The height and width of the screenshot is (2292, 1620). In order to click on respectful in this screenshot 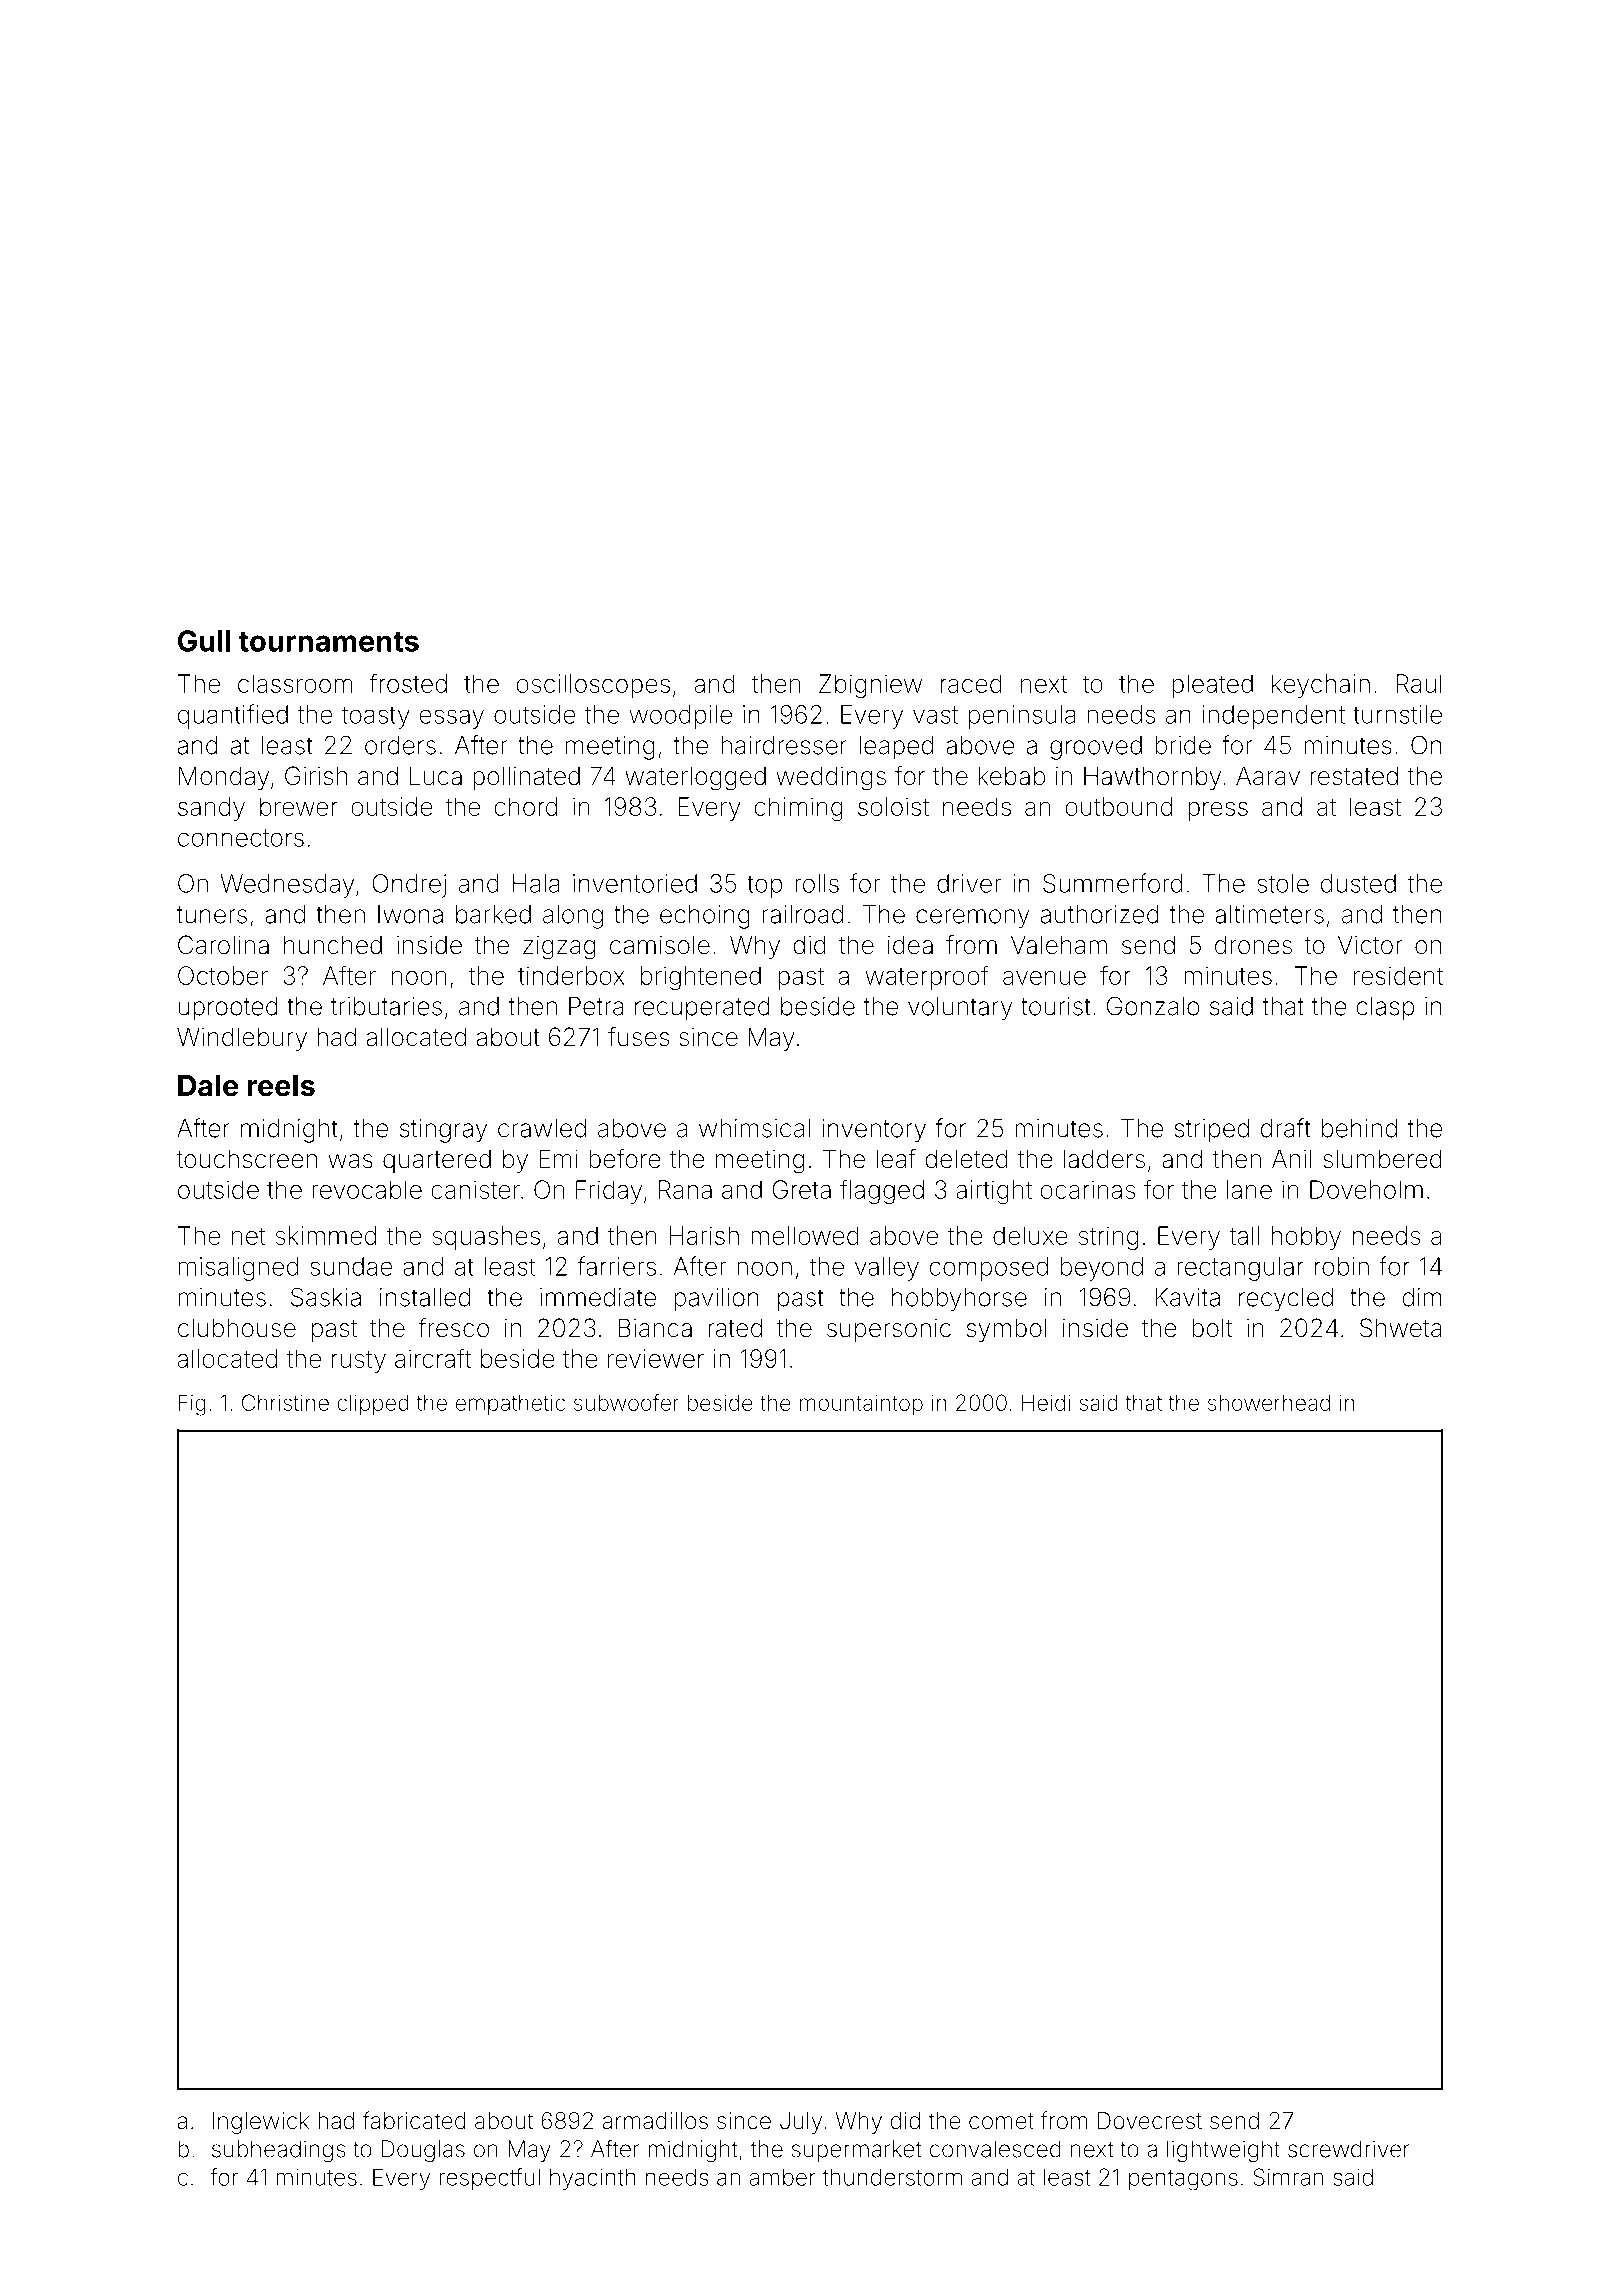, I will do `click(490, 2179)`.
